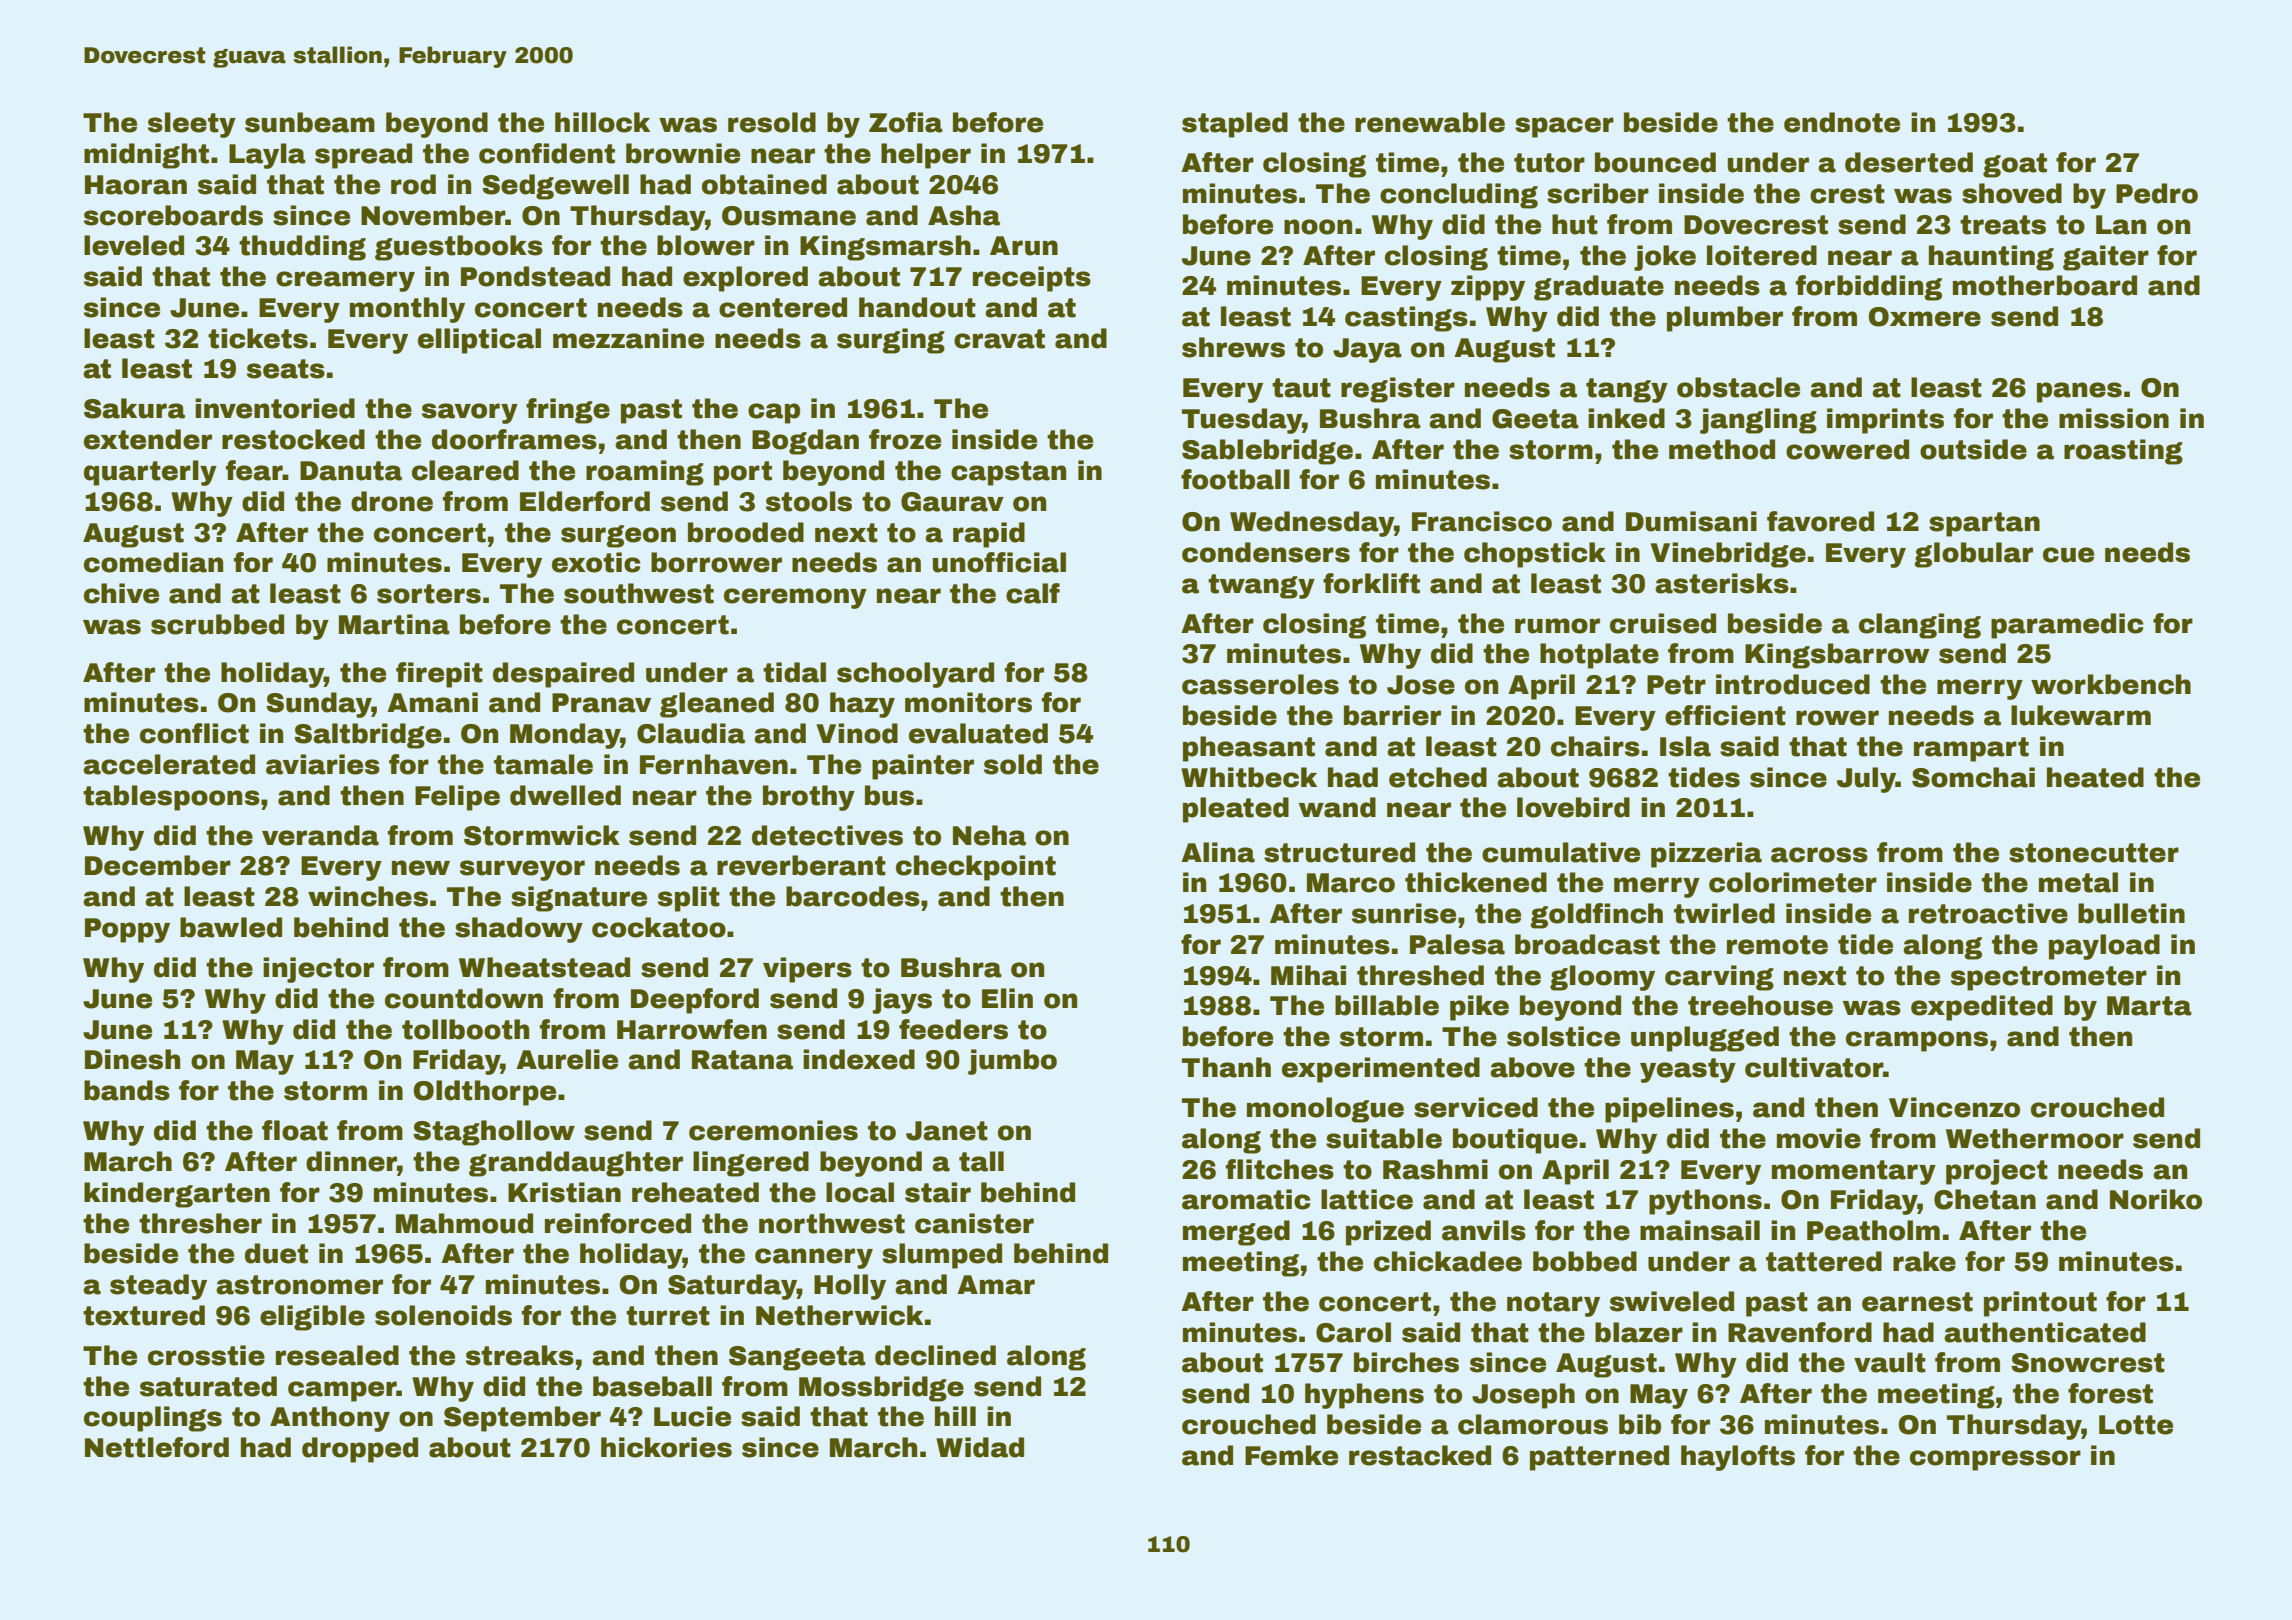 Image resolution: width=2292 pixels, height=1620 pixels. I want to click on quarterly, so click(150, 473).
